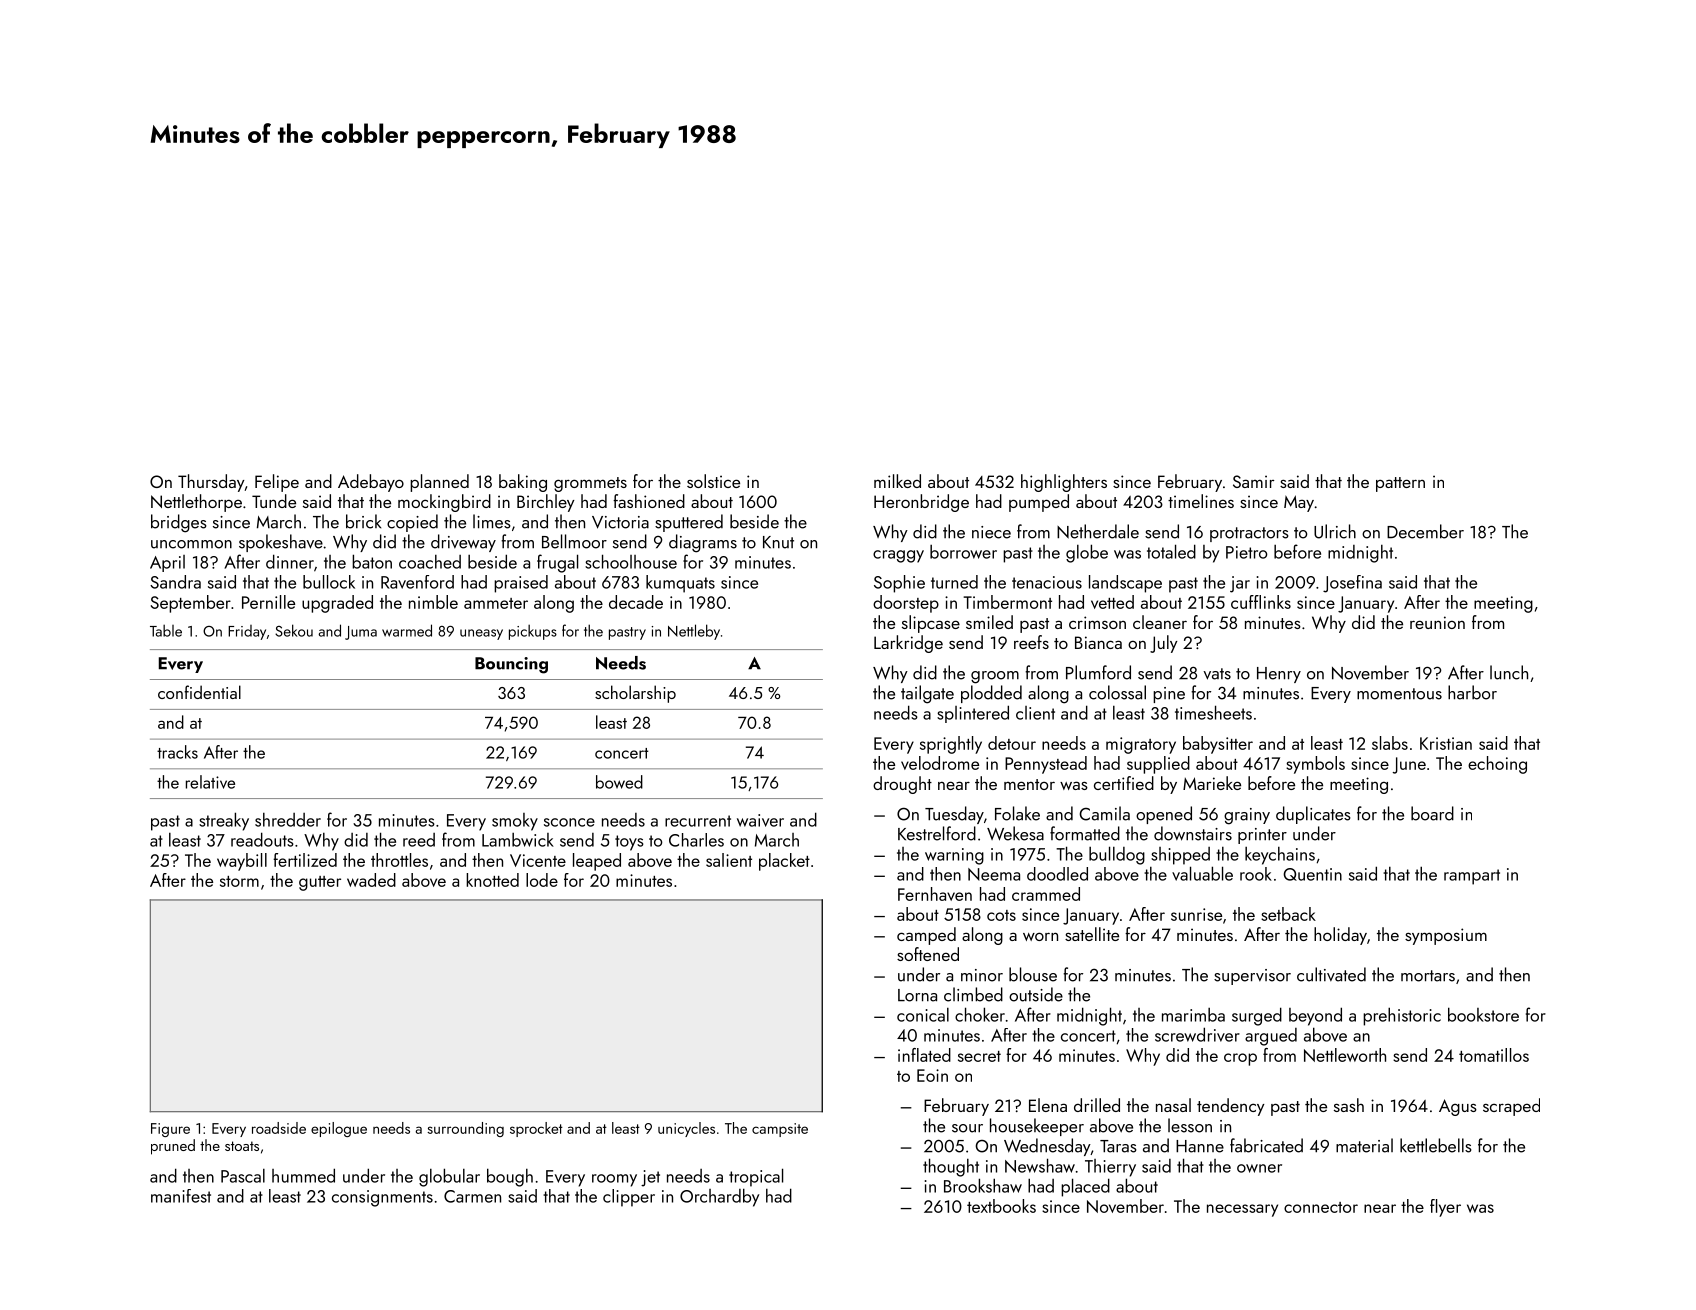  What do you see at coordinates (1437, 622) in the screenshot?
I see `reunion` at bounding box center [1437, 622].
